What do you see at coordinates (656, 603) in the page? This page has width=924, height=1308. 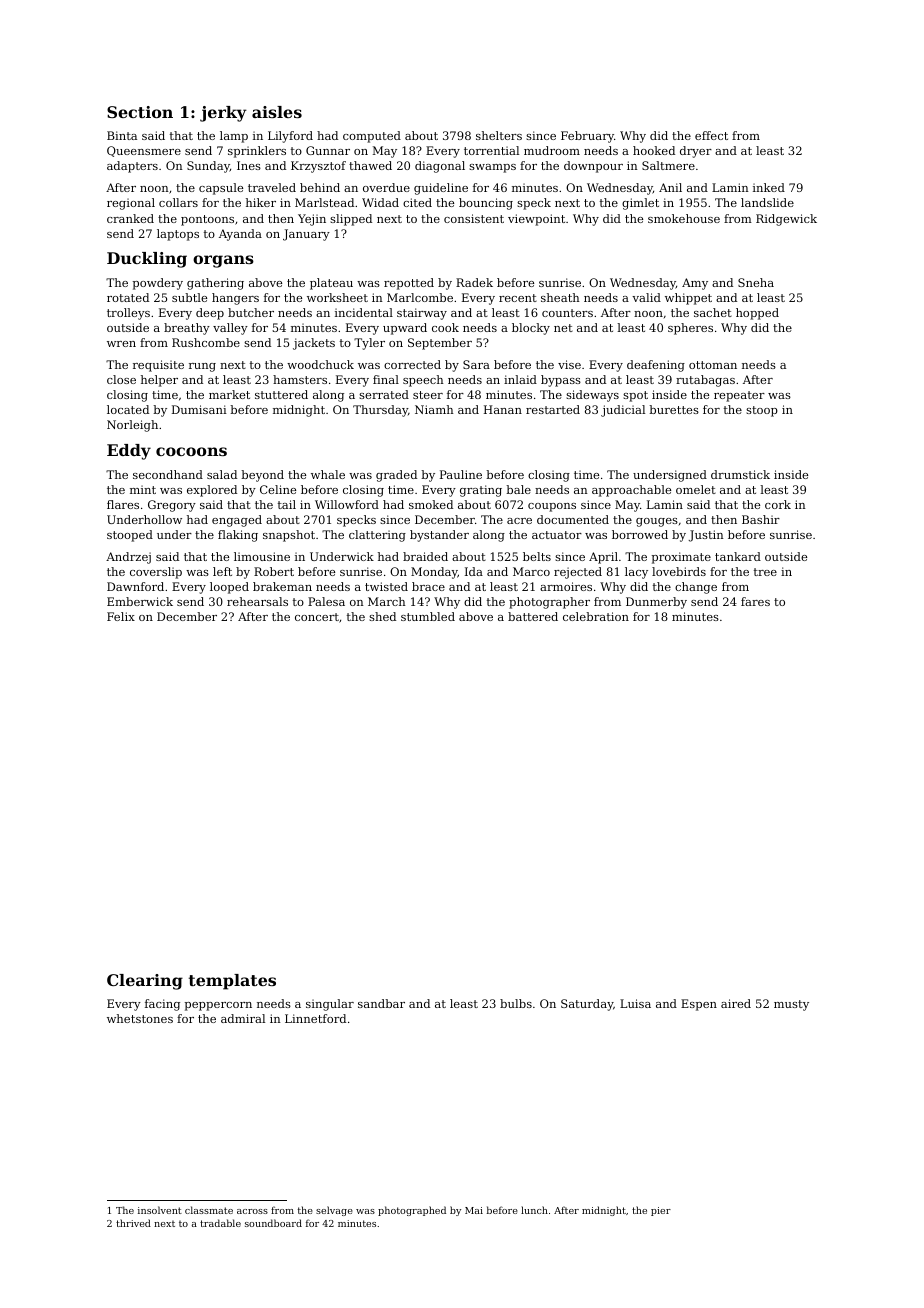 I see `Dunmerby` at bounding box center [656, 603].
